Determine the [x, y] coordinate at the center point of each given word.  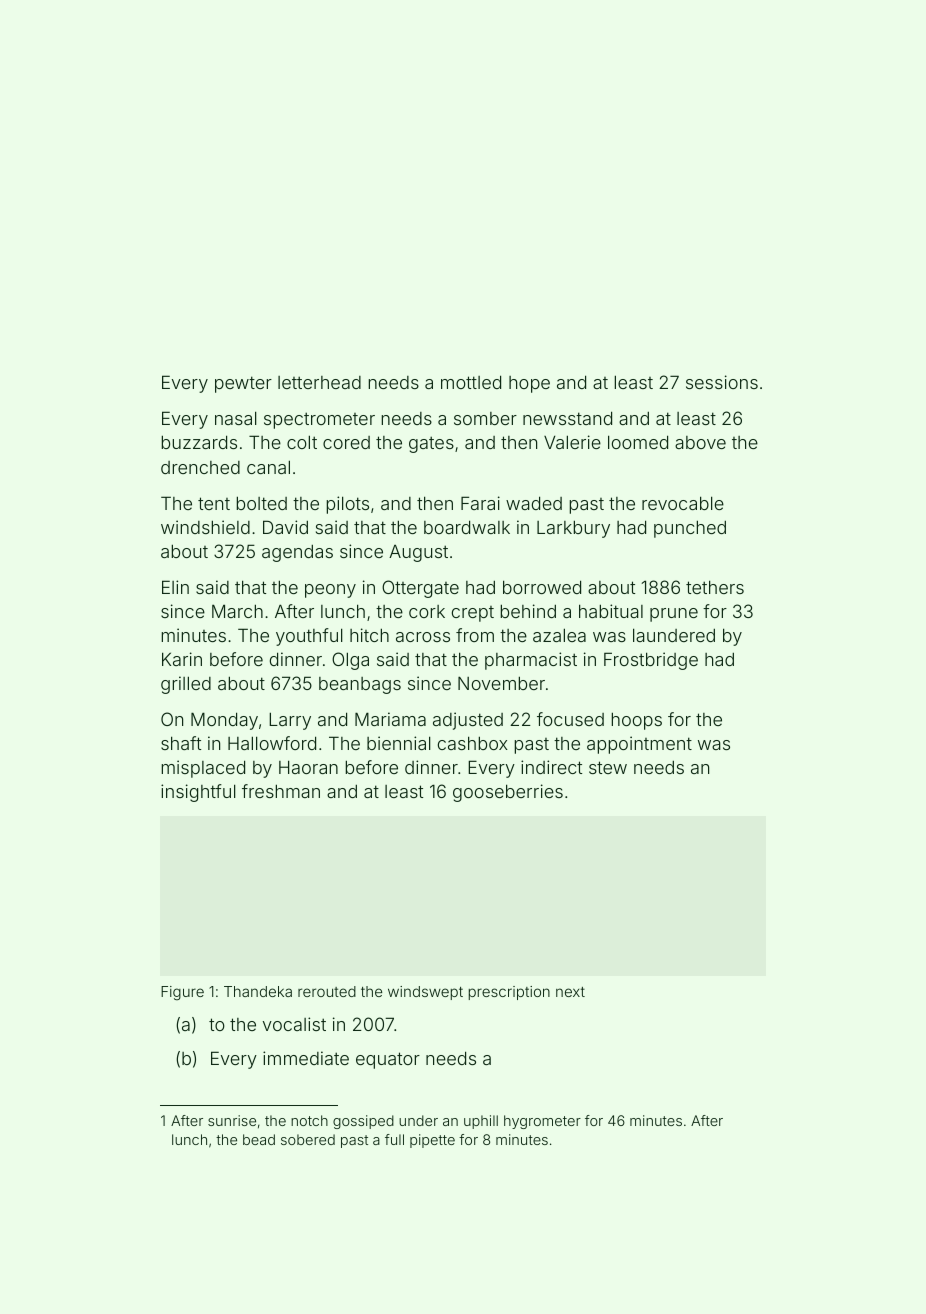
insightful [198, 793]
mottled [471, 382]
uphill [481, 1122]
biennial [398, 743]
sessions [722, 382]
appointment [639, 745]
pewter [243, 384]
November [501, 683]
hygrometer [542, 1122]
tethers [715, 587]
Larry [290, 721]
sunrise [232, 1120]
